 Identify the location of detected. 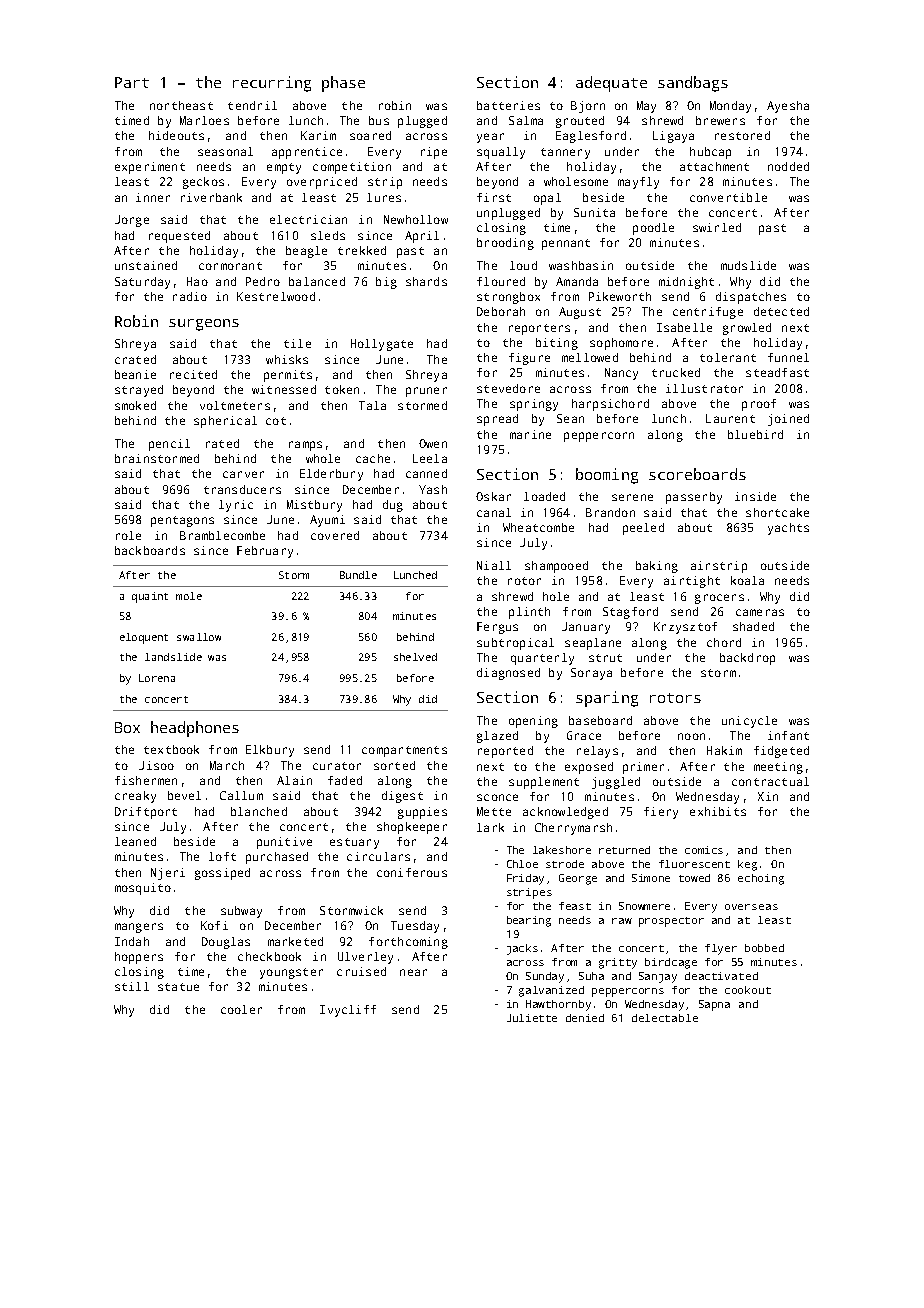
(781, 311).
